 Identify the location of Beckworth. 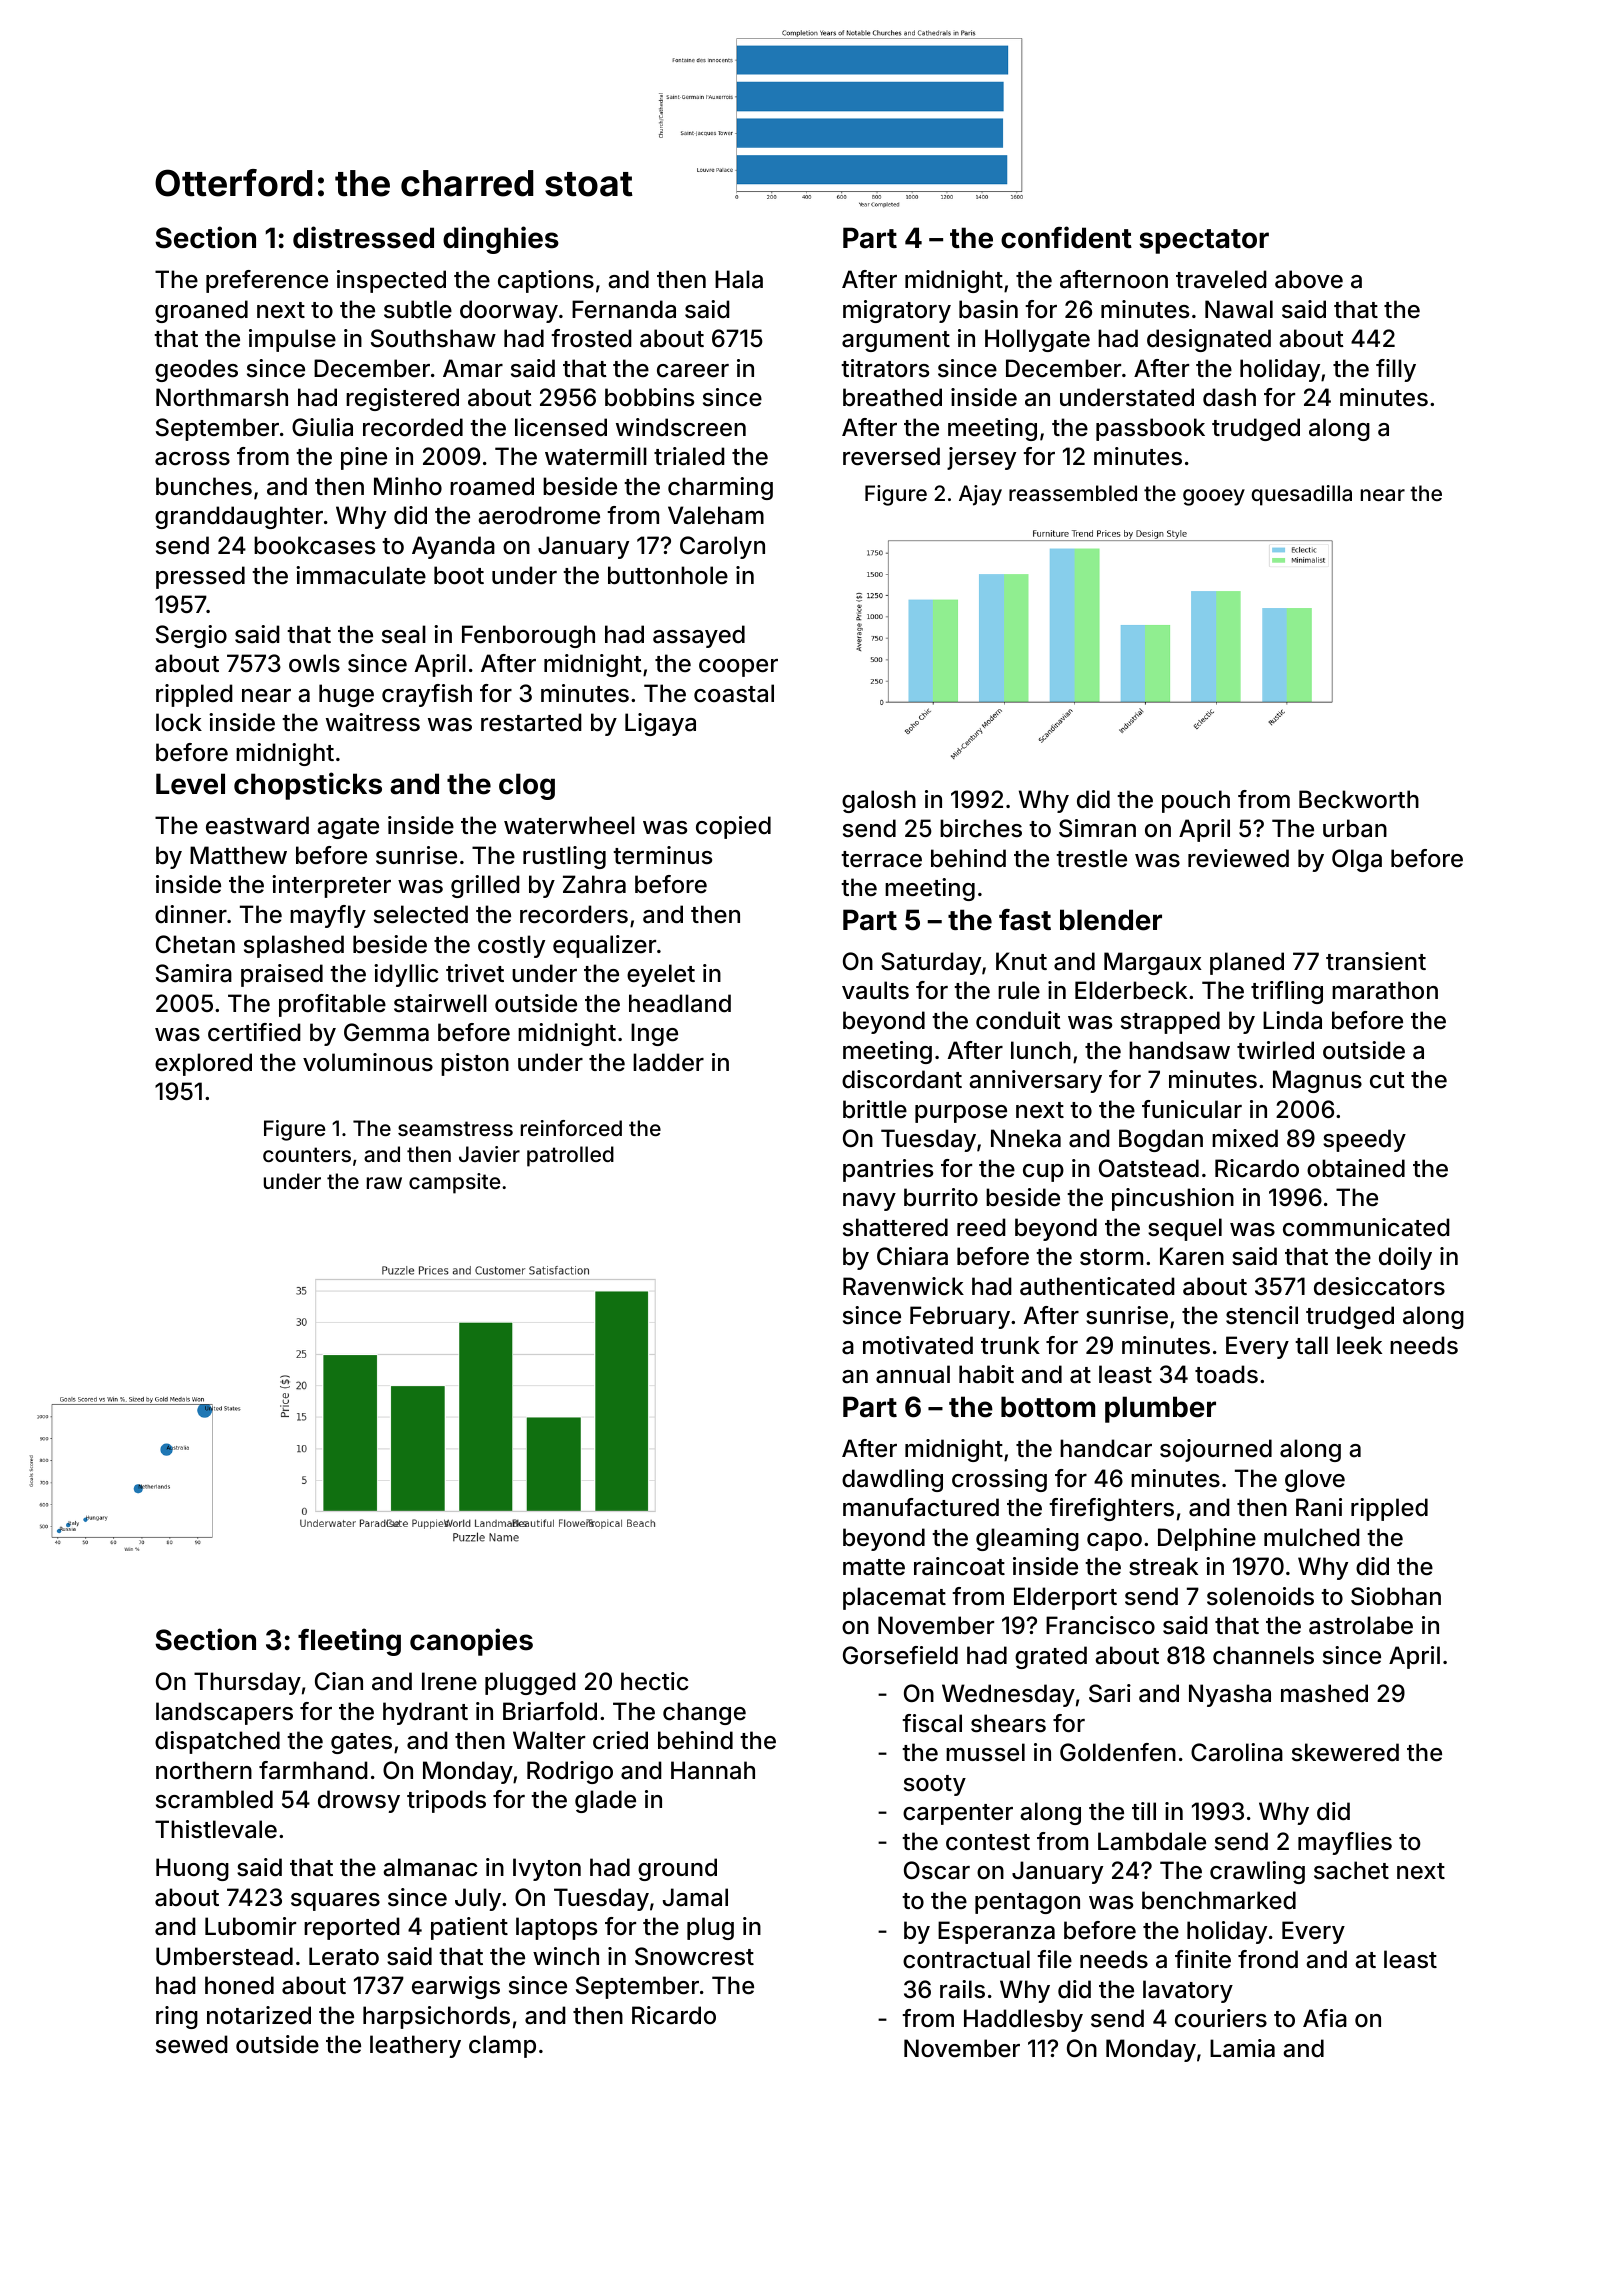
(1359, 799).
